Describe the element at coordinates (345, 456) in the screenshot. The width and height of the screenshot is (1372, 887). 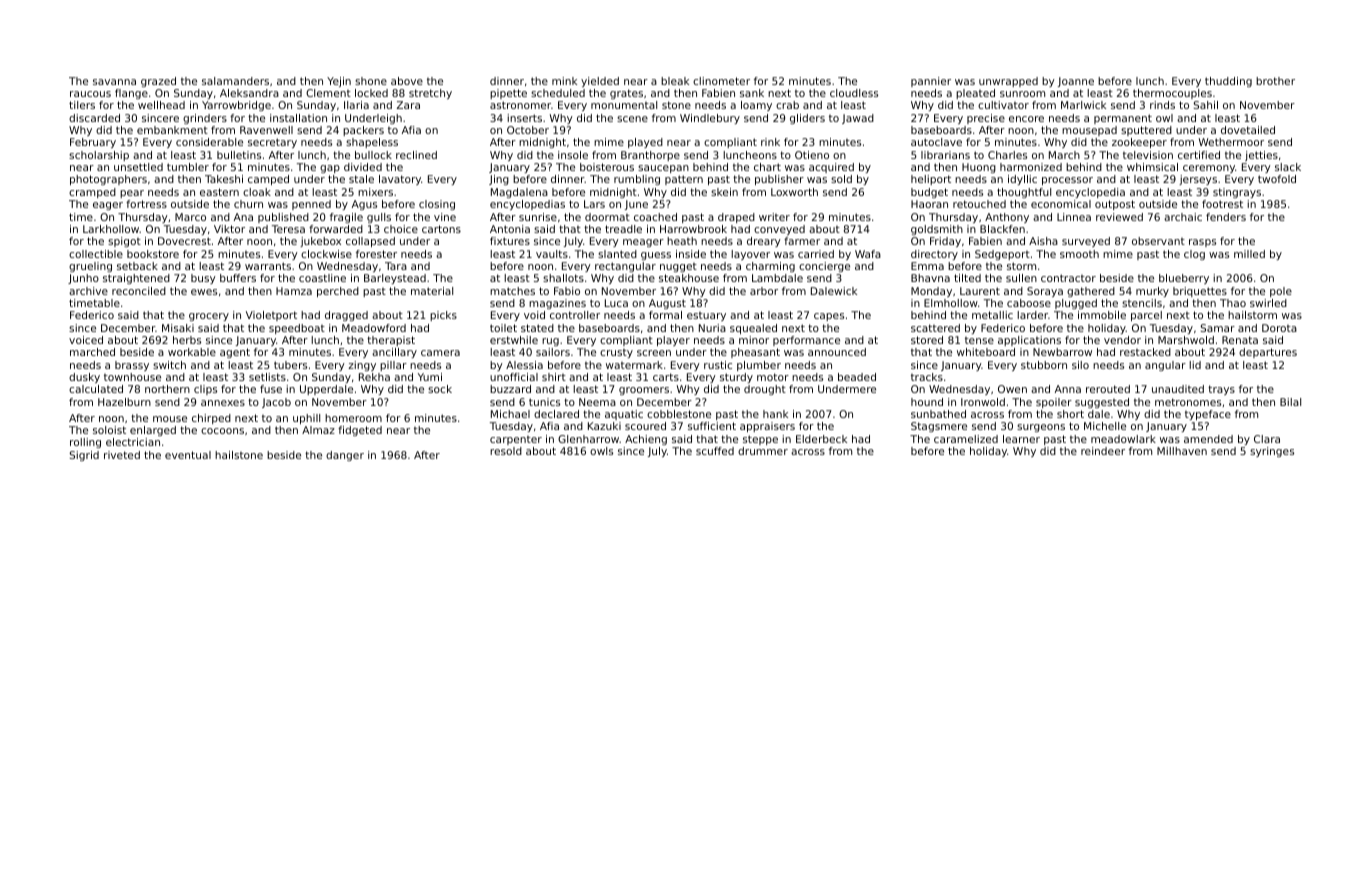
I see `danger` at that location.
